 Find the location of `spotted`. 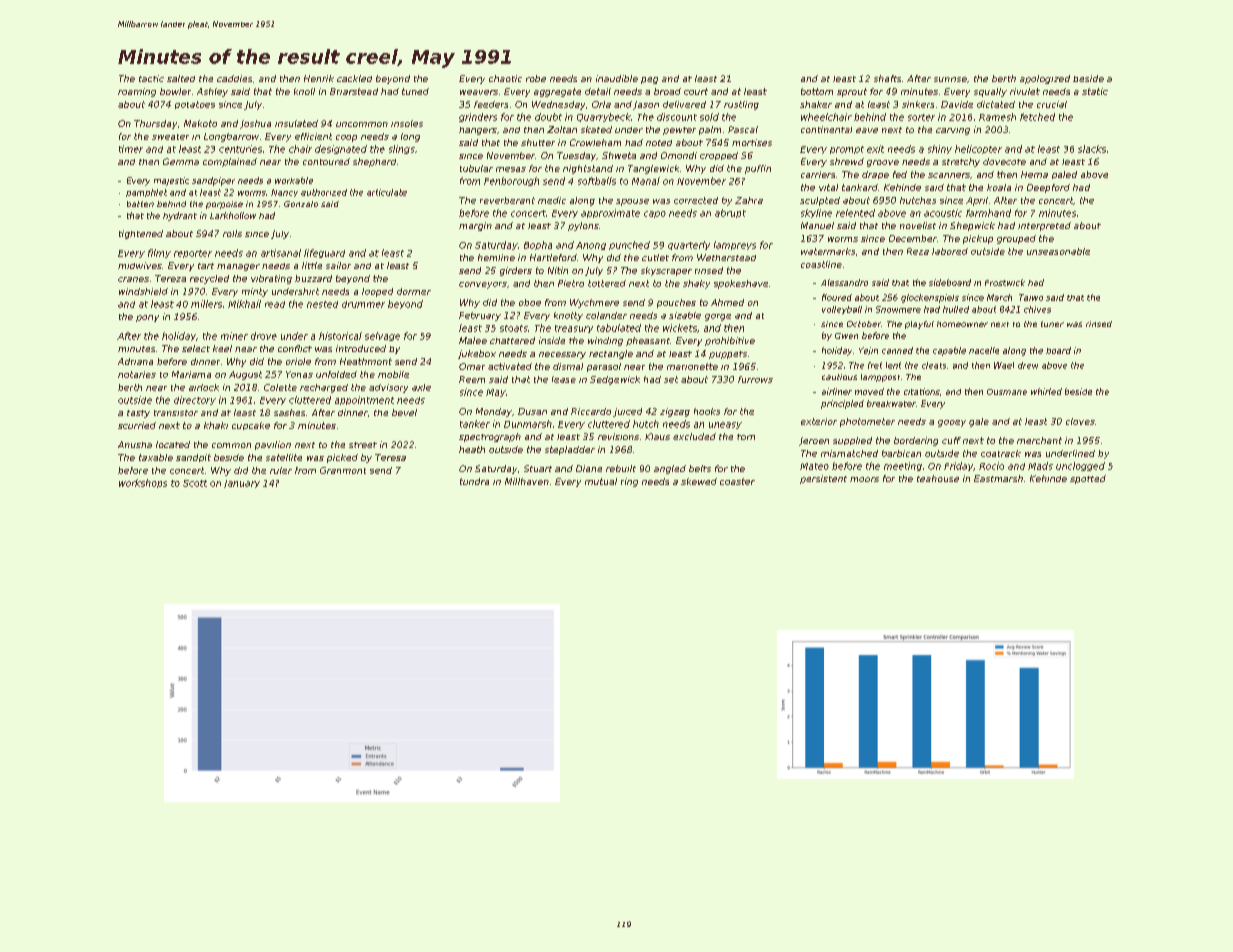

spotted is located at coordinates (1088, 479).
